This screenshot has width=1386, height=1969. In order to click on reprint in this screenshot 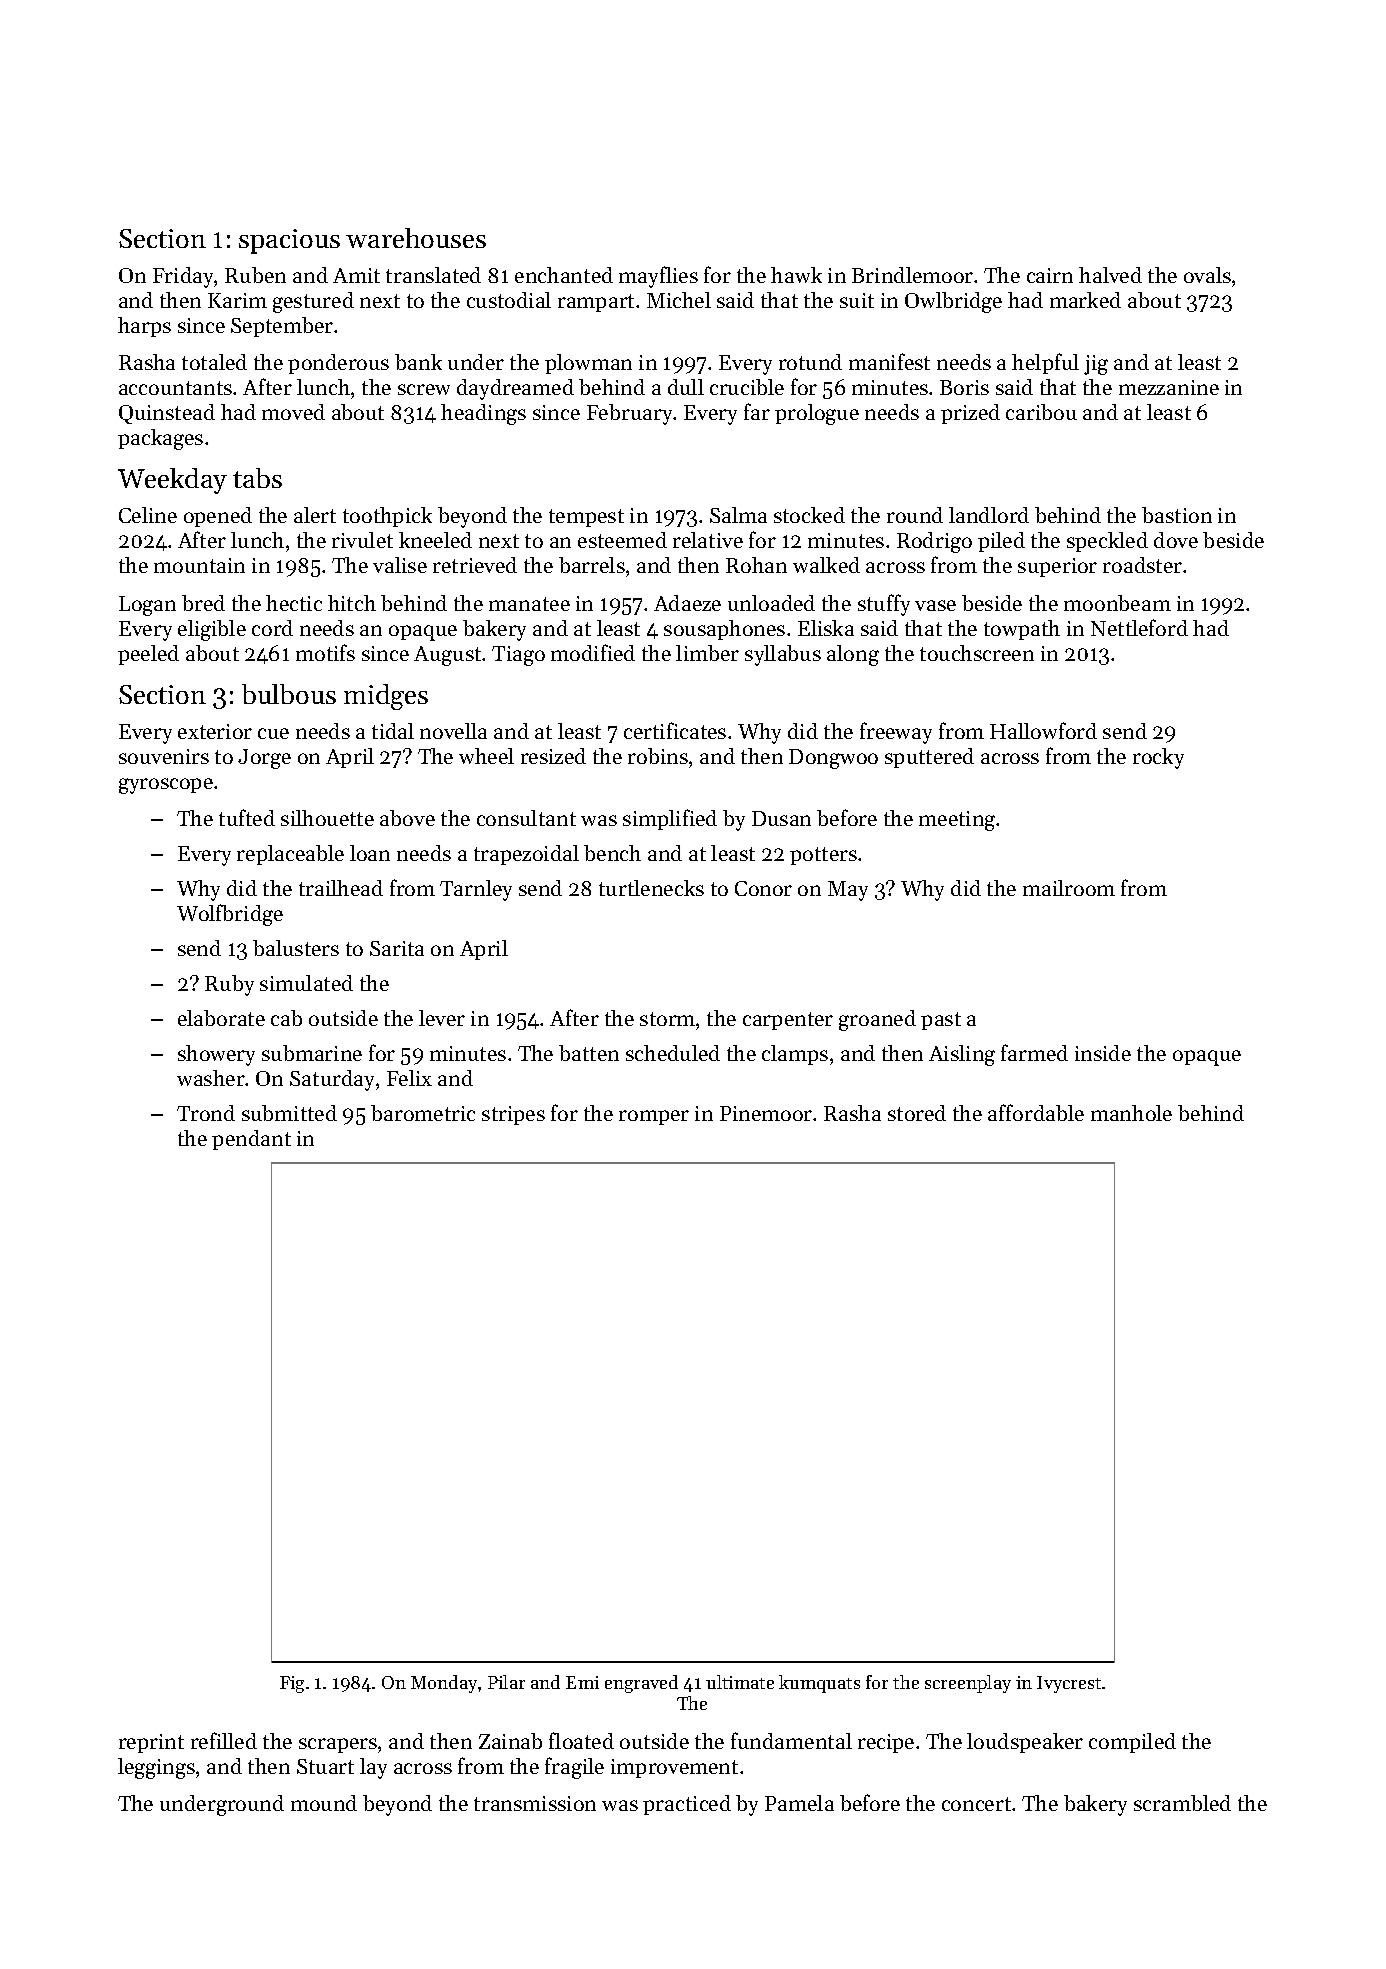, I will do `click(151, 1743)`.
